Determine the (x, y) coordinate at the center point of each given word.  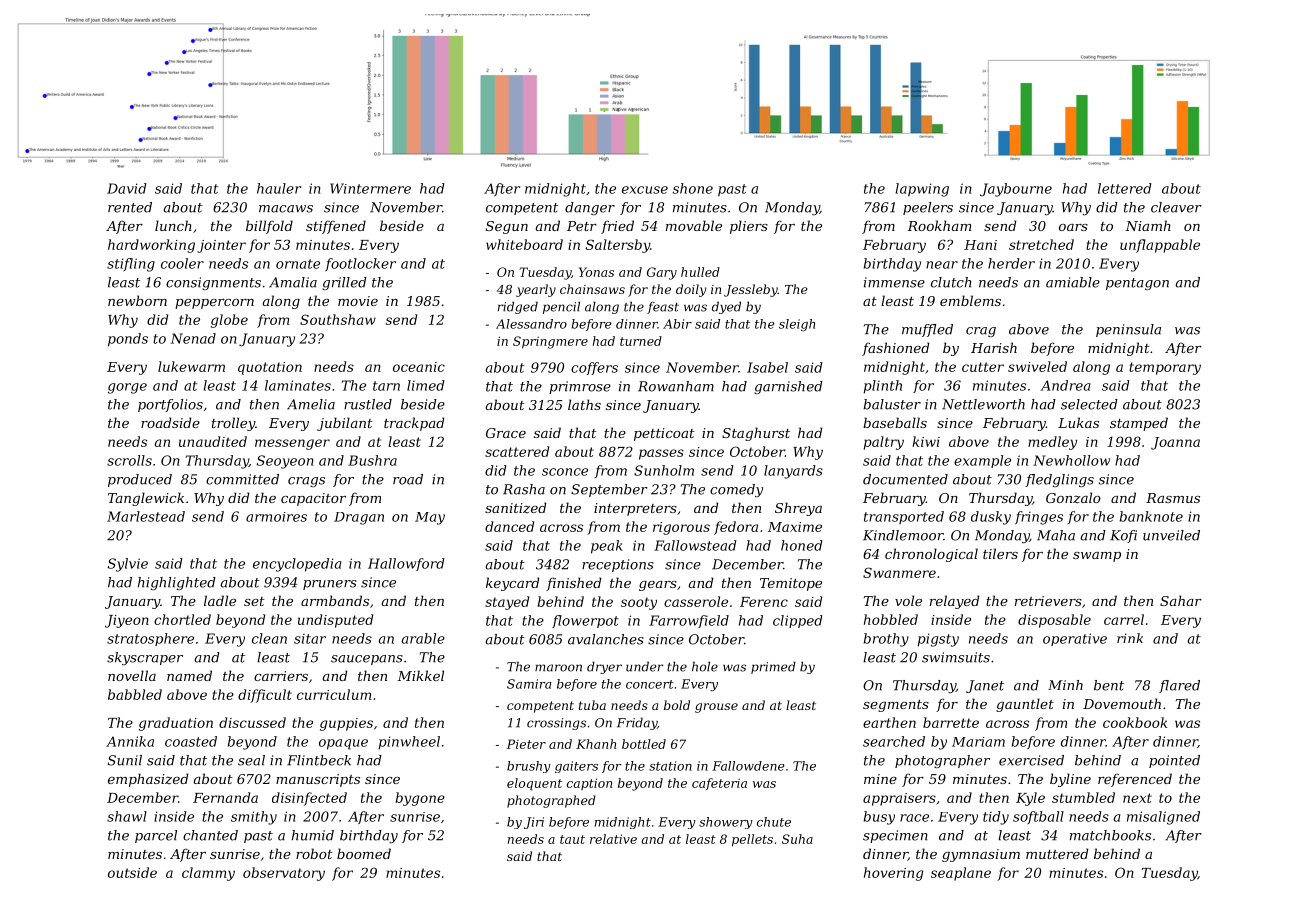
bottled (644, 744)
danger (590, 208)
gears (658, 586)
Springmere (550, 342)
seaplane (961, 874)
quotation (270, 368)
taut (572, 839)
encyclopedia (297, 565)
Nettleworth (983, 404)
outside (132, 872)
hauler (279, 188)
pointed (1174, 761)
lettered (1125, 188)
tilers (1000, 553)
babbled (135, 694)
